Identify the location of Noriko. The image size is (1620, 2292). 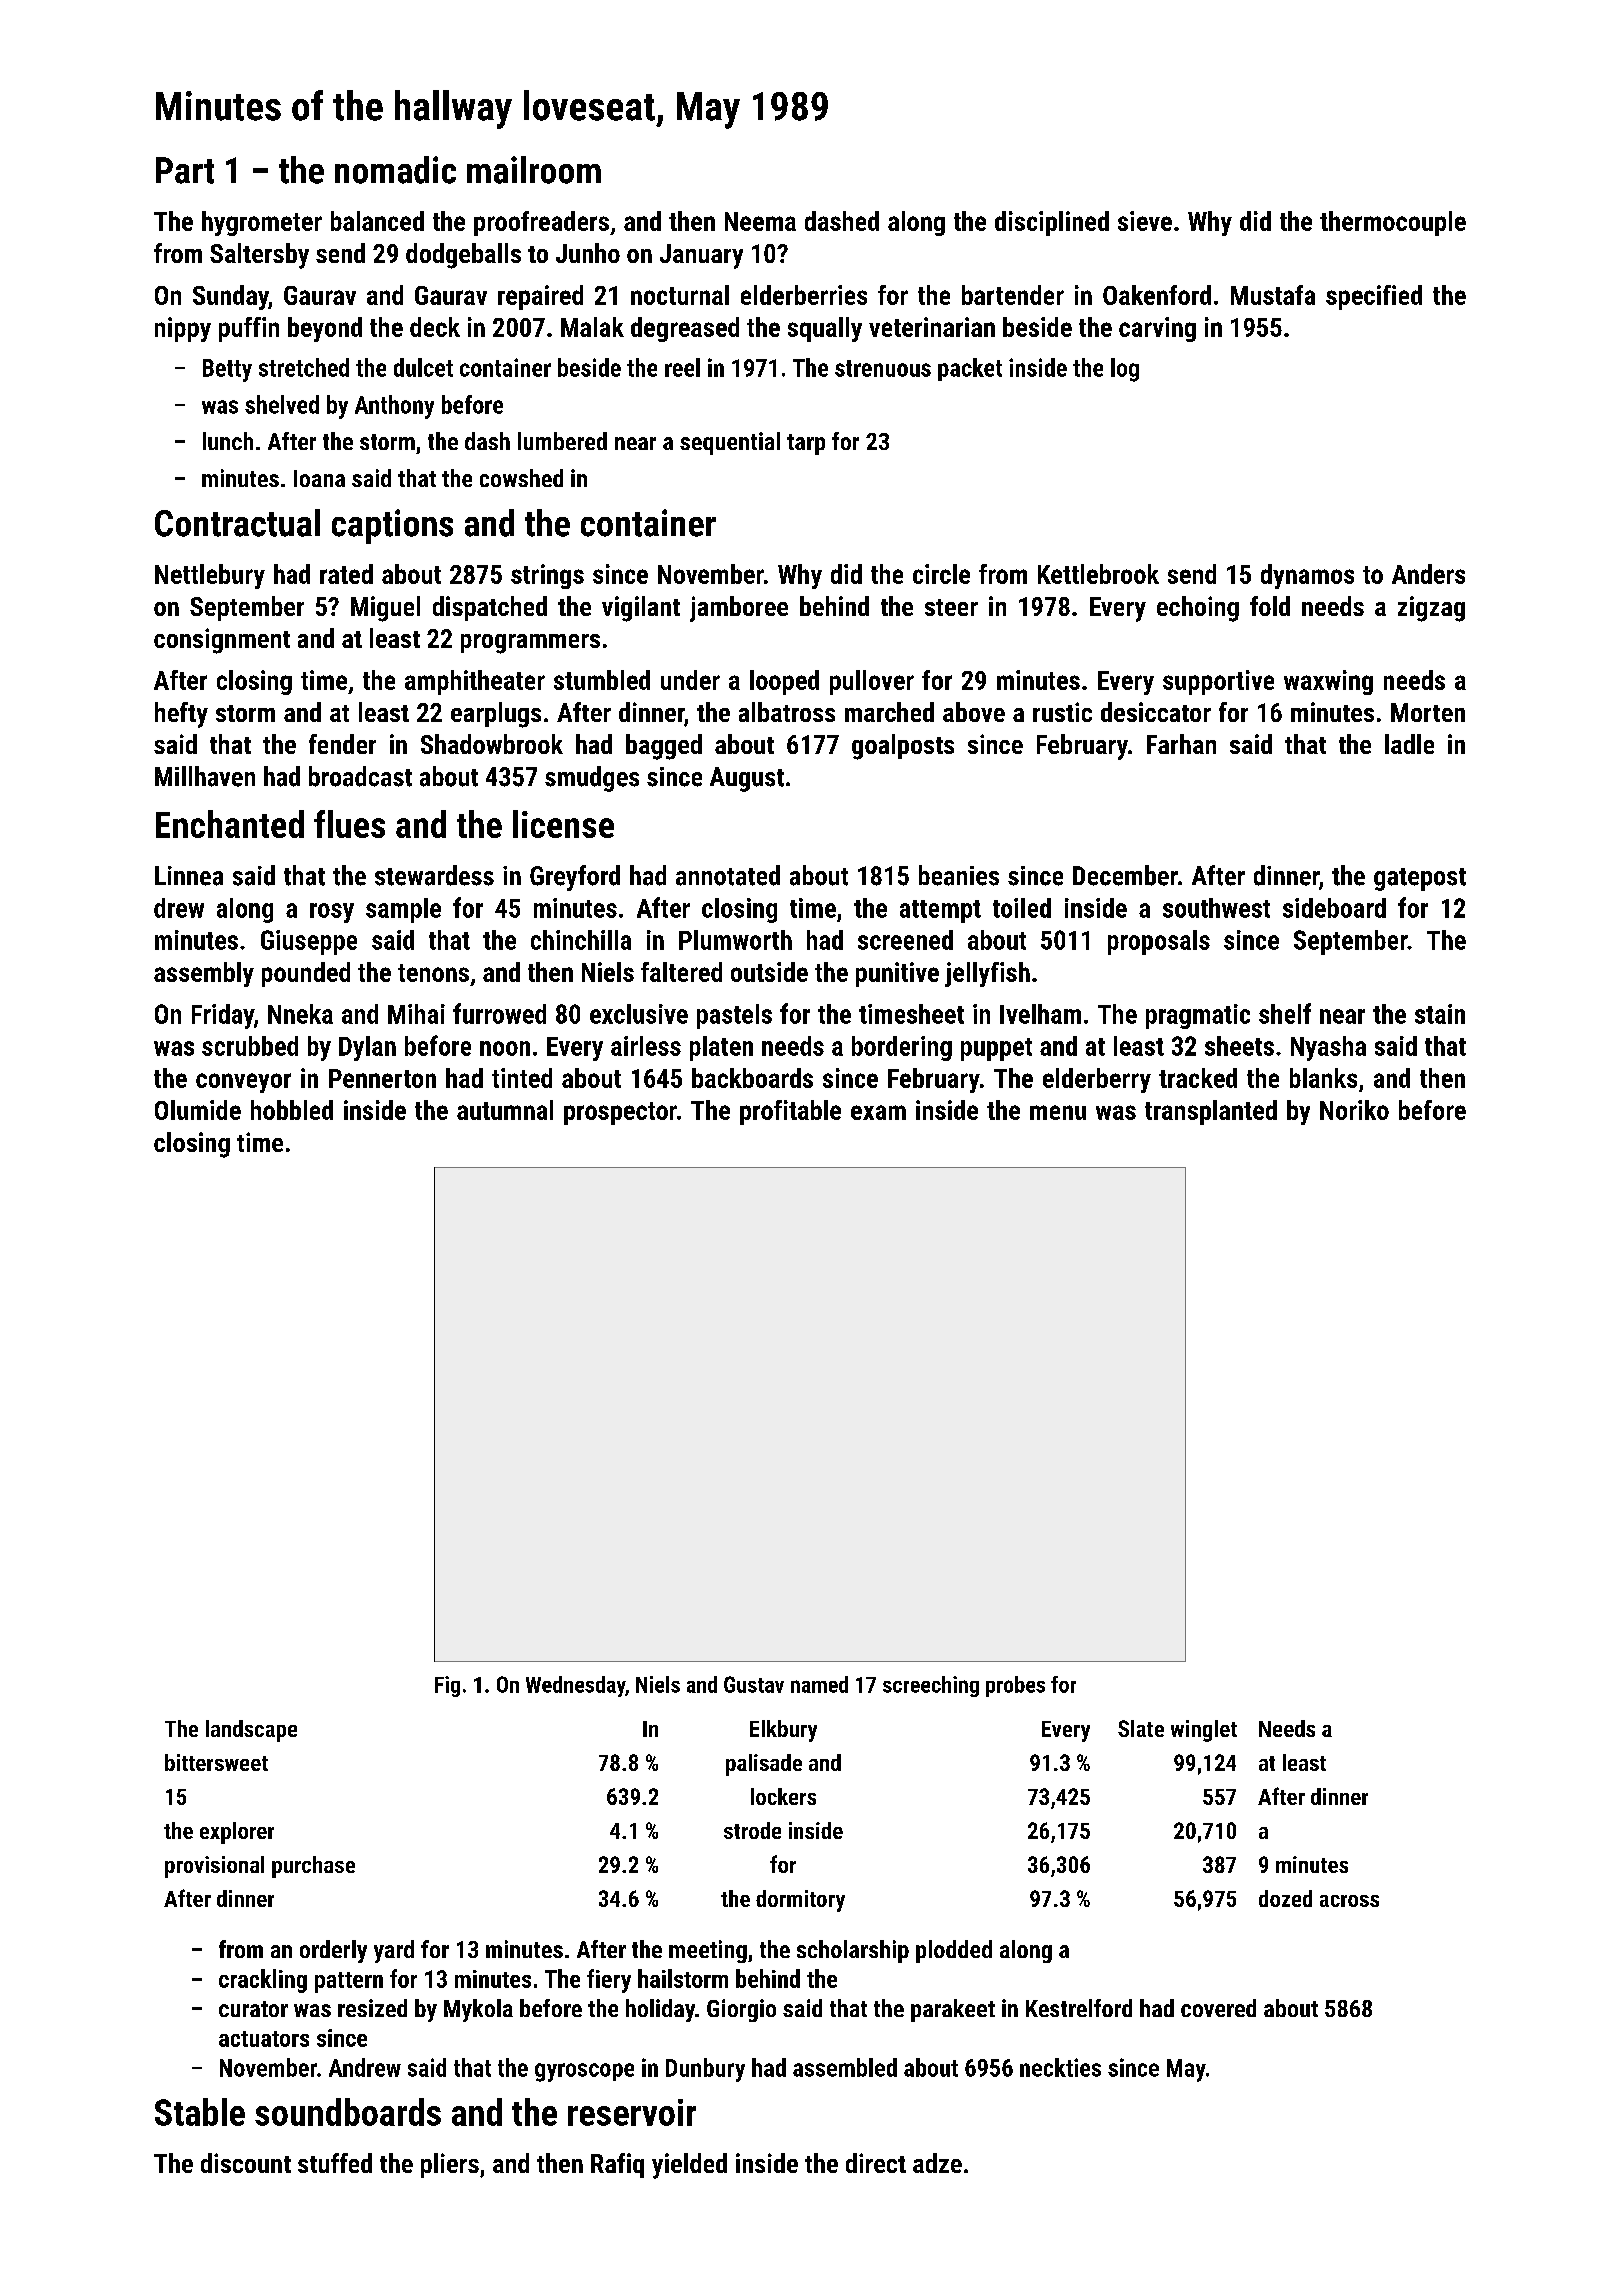
(1354, 1110).
